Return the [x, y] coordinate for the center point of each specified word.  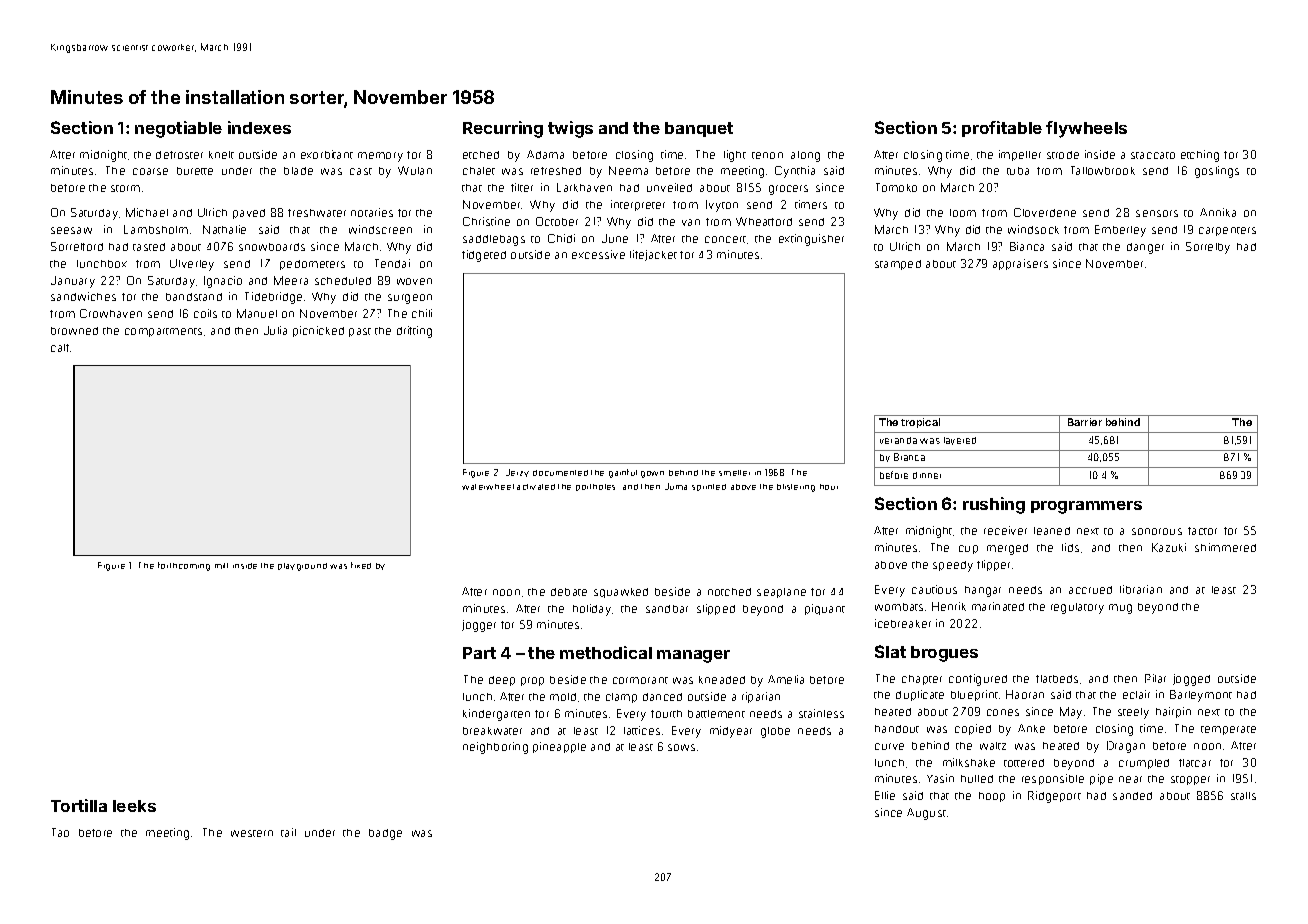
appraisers [1020, 264]
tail [288, 832]
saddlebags [494, 240]
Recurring [503, 129]
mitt [221, 566]
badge [385, 834]
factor [1202, 531]
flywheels [1086, 129]
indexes [259, 127]
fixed [361, 565]
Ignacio [223, 282]
